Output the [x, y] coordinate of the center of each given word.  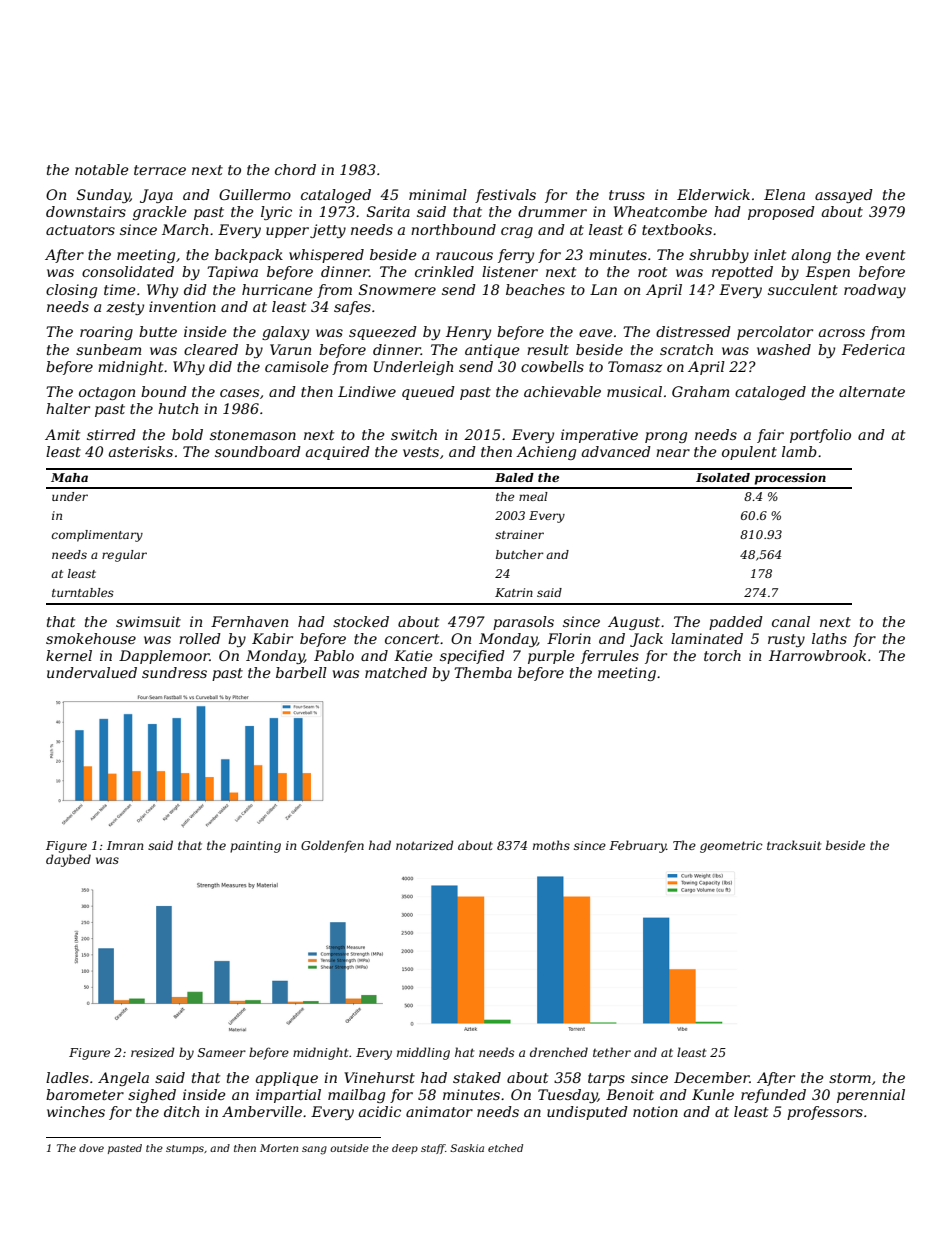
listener [510, 271]
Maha [69, 477]
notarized [425, 845]
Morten [279, 1148]
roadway [875, 291]
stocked [361, 621]
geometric [731, 847]
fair [770, 436]
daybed [68, 860]
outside [349, 1148]
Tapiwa [232, 273]
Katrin [514, 592]
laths [829, 638]
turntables [83, 592]
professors [825, 1113]
